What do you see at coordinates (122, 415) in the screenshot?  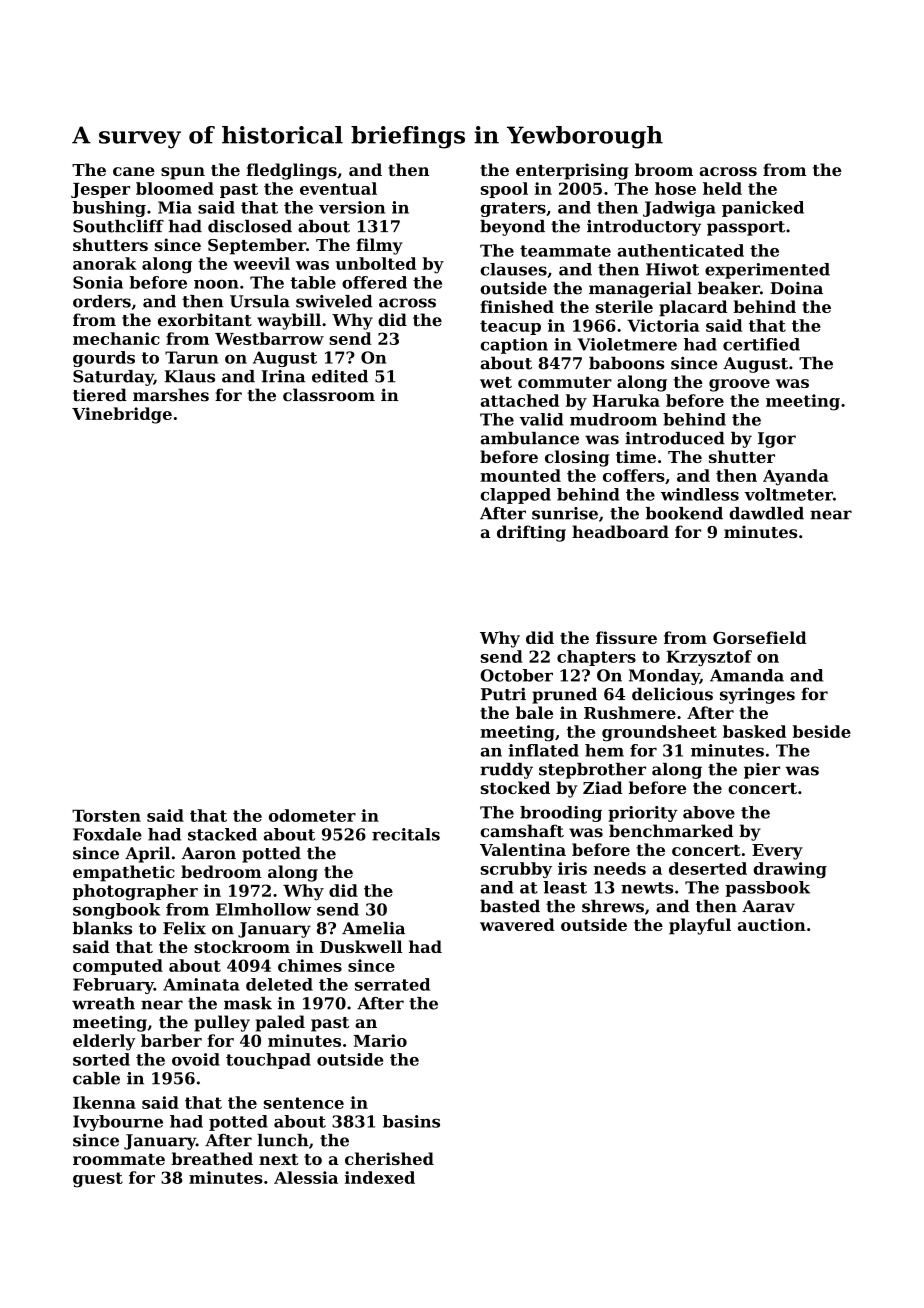 I see `Vinebridge` at bounding box center [122, 415].
